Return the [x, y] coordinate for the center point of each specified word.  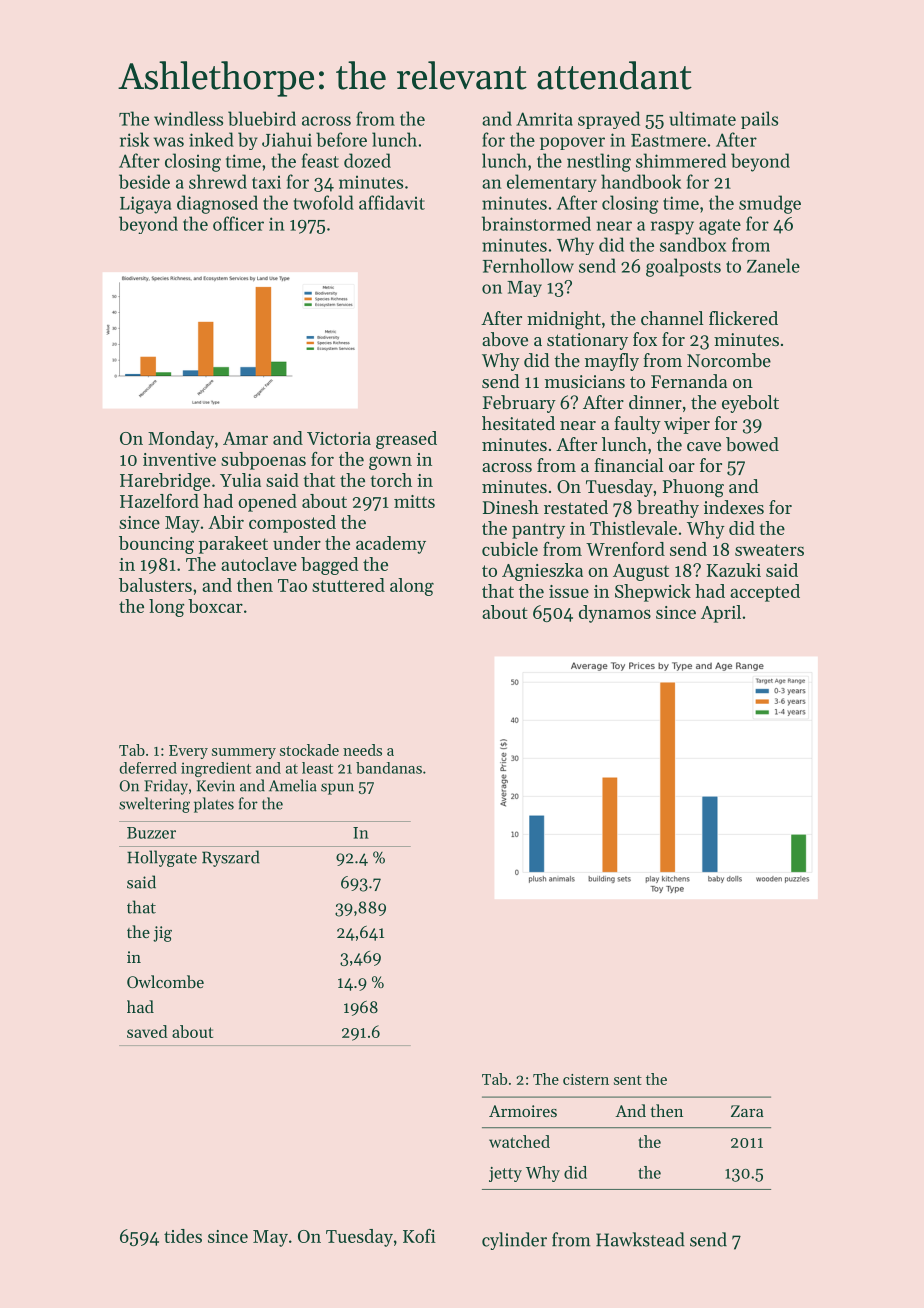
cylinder [514, 1241]
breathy [668, 509]
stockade [309, 750]
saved [147, 1031]
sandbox [693, 244]
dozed [367, 160]
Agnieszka [542, 572]
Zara [747, 1111]
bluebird [262, 118]
